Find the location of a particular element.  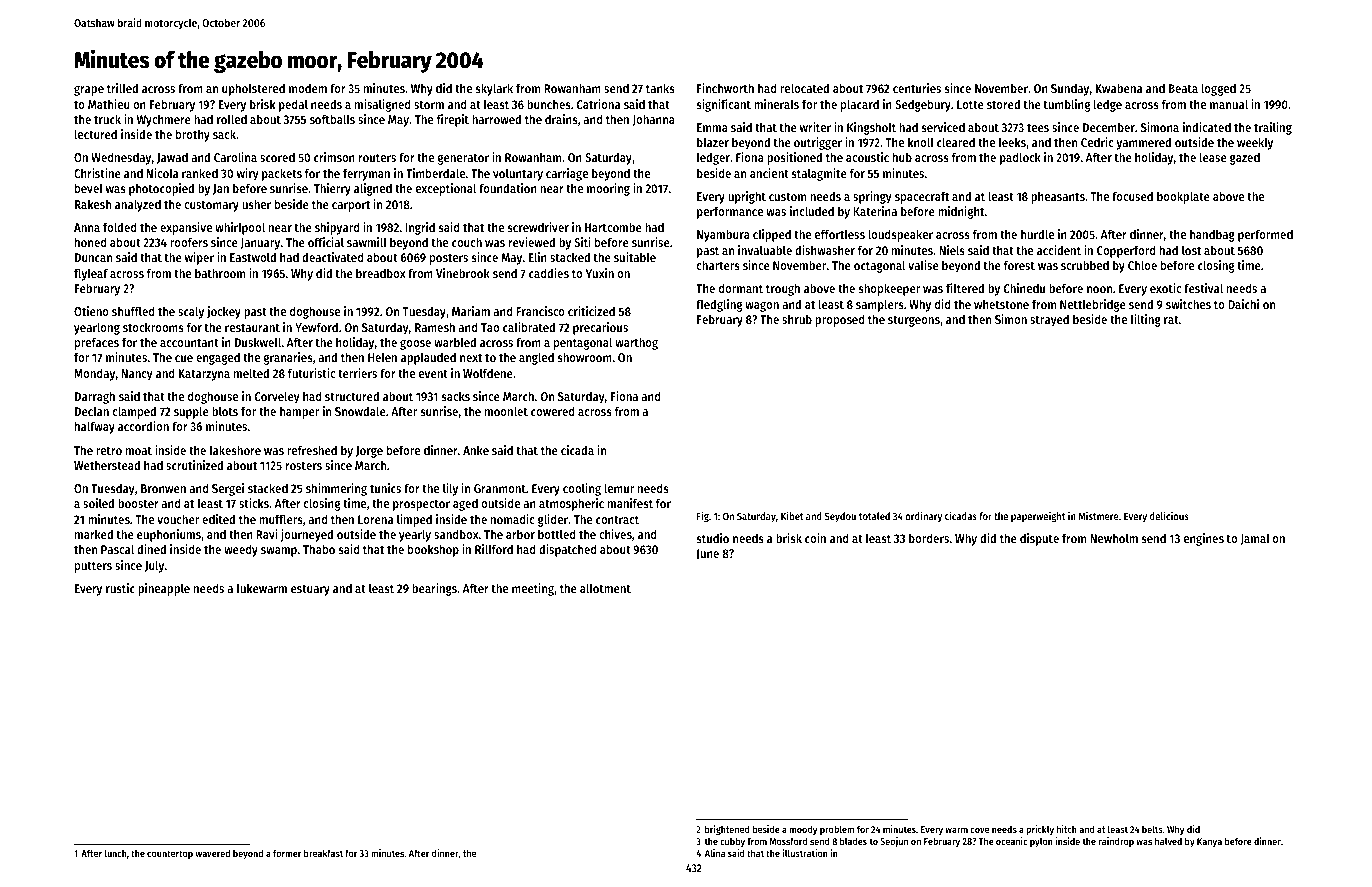

breakfast is located at coordinates (323, 853).
